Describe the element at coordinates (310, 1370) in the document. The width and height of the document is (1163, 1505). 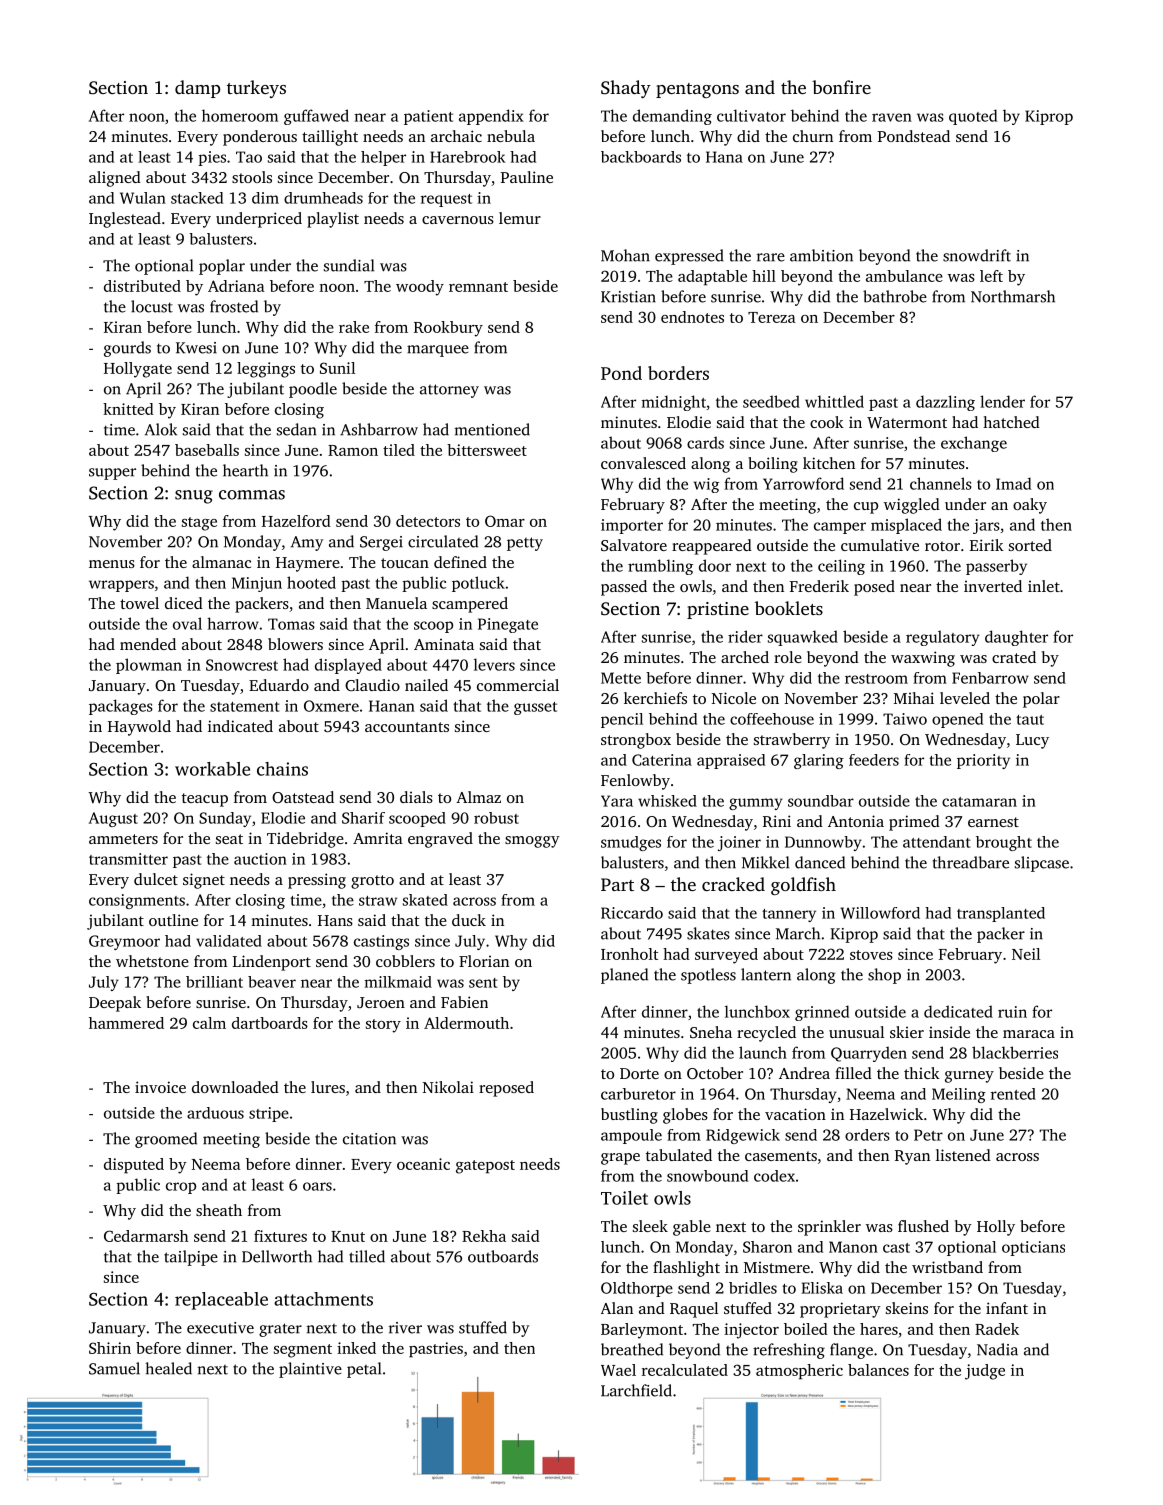
I see `plaintive` at that location.
